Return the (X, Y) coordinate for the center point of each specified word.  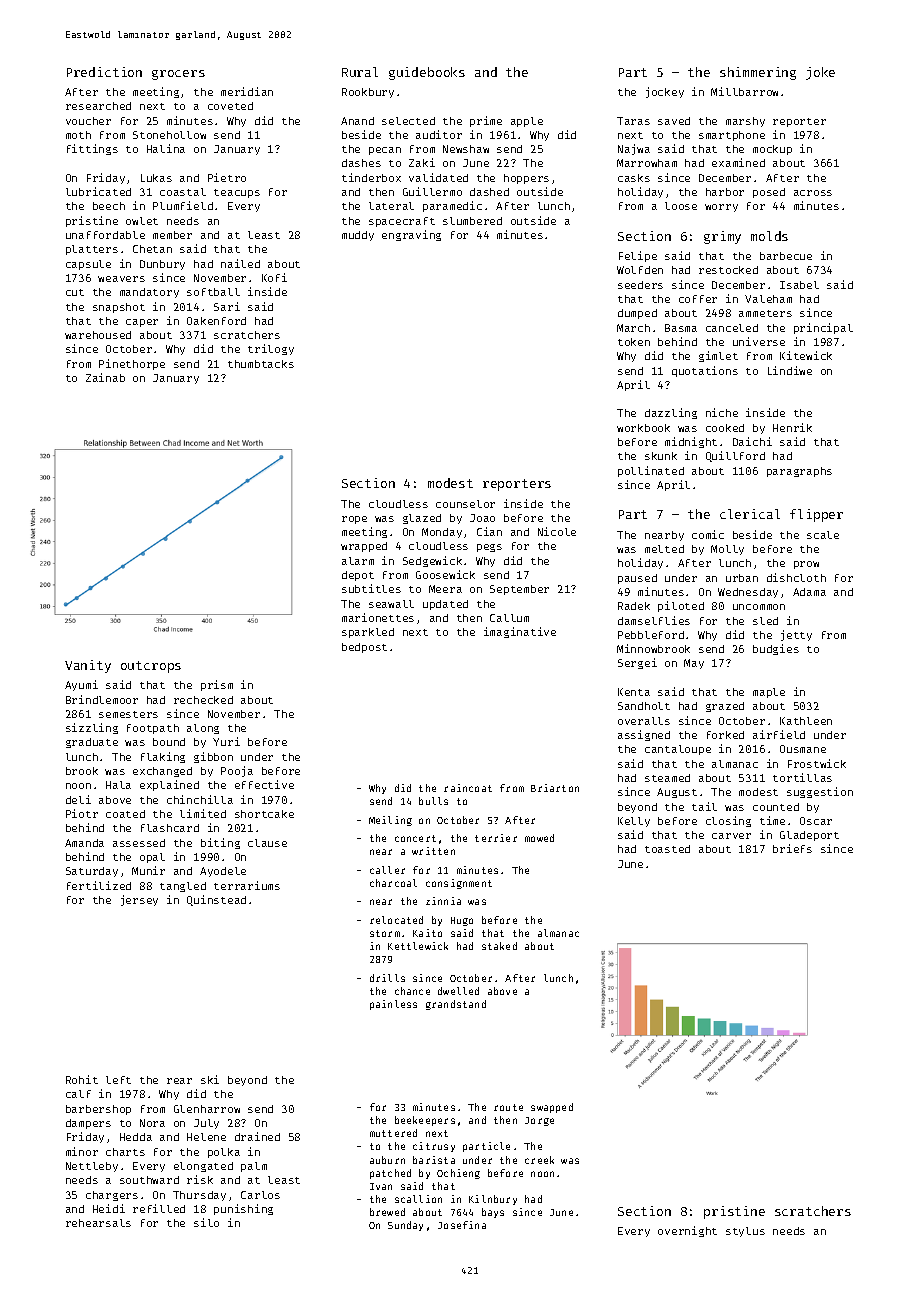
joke (820, 73)
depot (358, 576)
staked (499, 946)
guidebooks (427, 73)
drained (257, 1136)
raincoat (468, 788)
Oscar (816, 821)
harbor (725, 192)
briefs (792, 848)
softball (213, 292)
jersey (139, 900)
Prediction (104, 72)
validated (438, 177)
